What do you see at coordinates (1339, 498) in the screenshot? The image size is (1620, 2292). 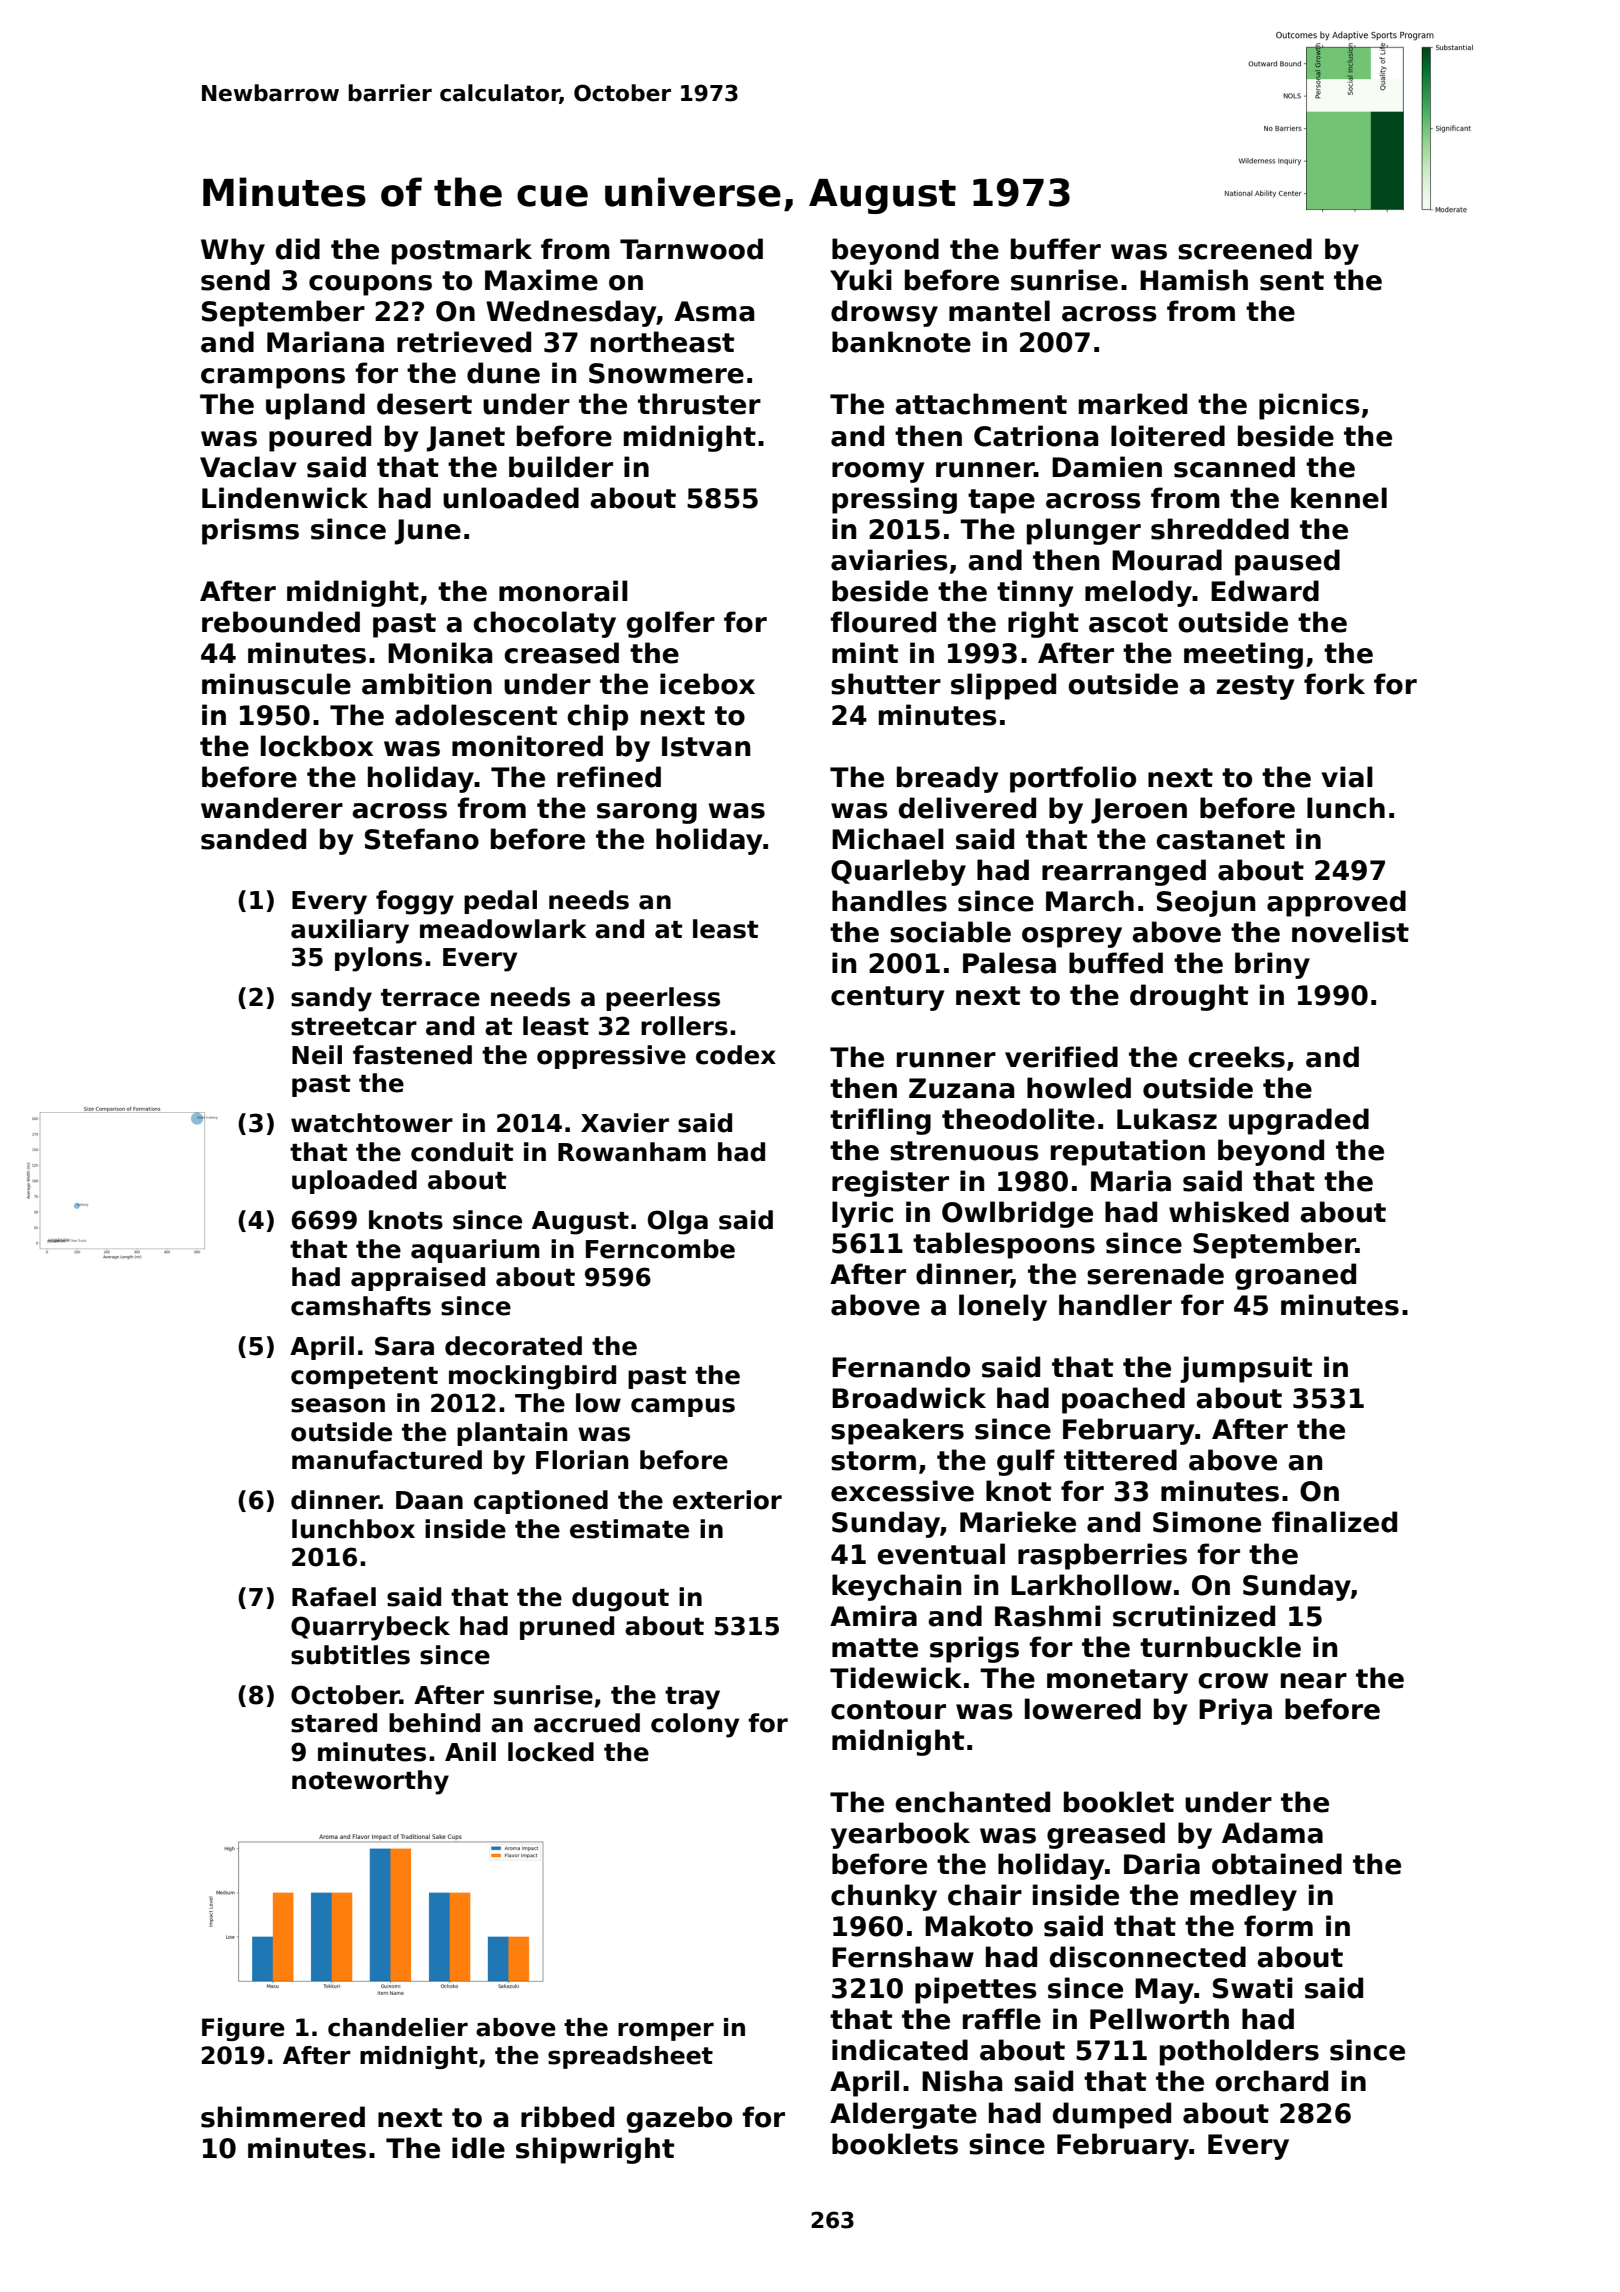 I see `kennel` at bounding box center [1339, 498].
